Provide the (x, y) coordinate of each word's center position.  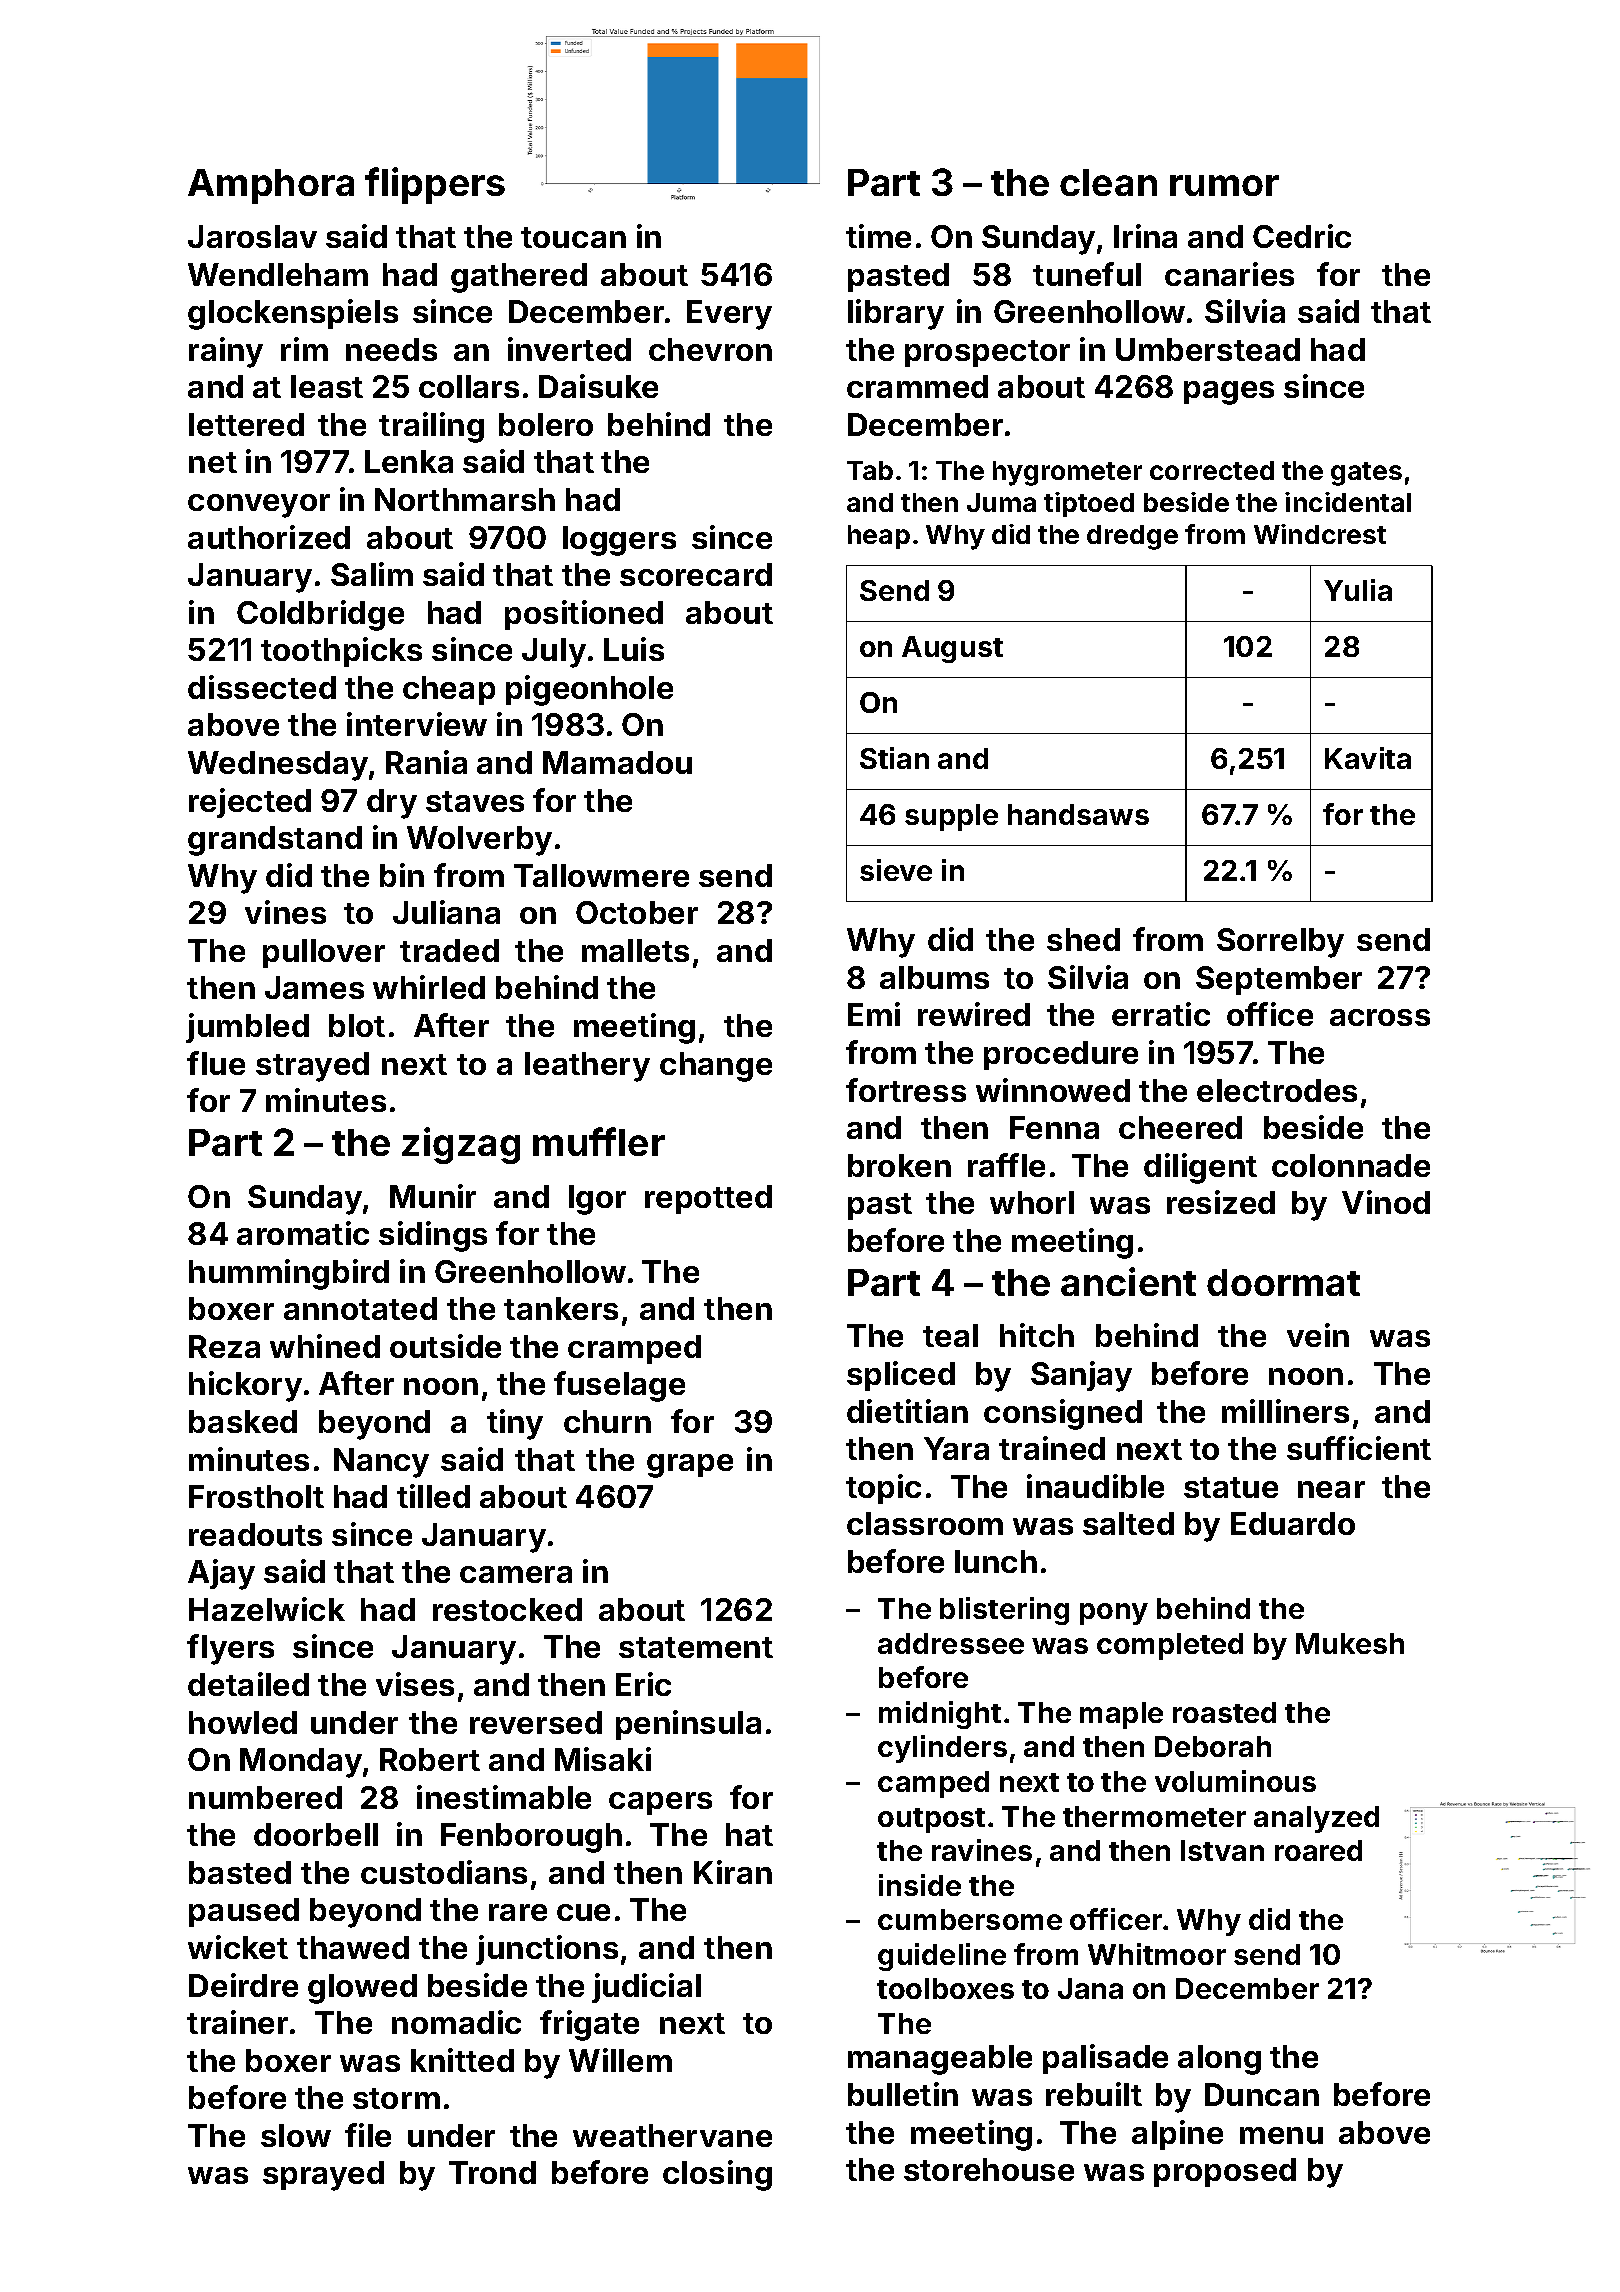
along (1219, 2060)
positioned (584, 615)
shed (1083, 939)
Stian (894, 758)
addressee (951, 1643)
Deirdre (243, 1985)
